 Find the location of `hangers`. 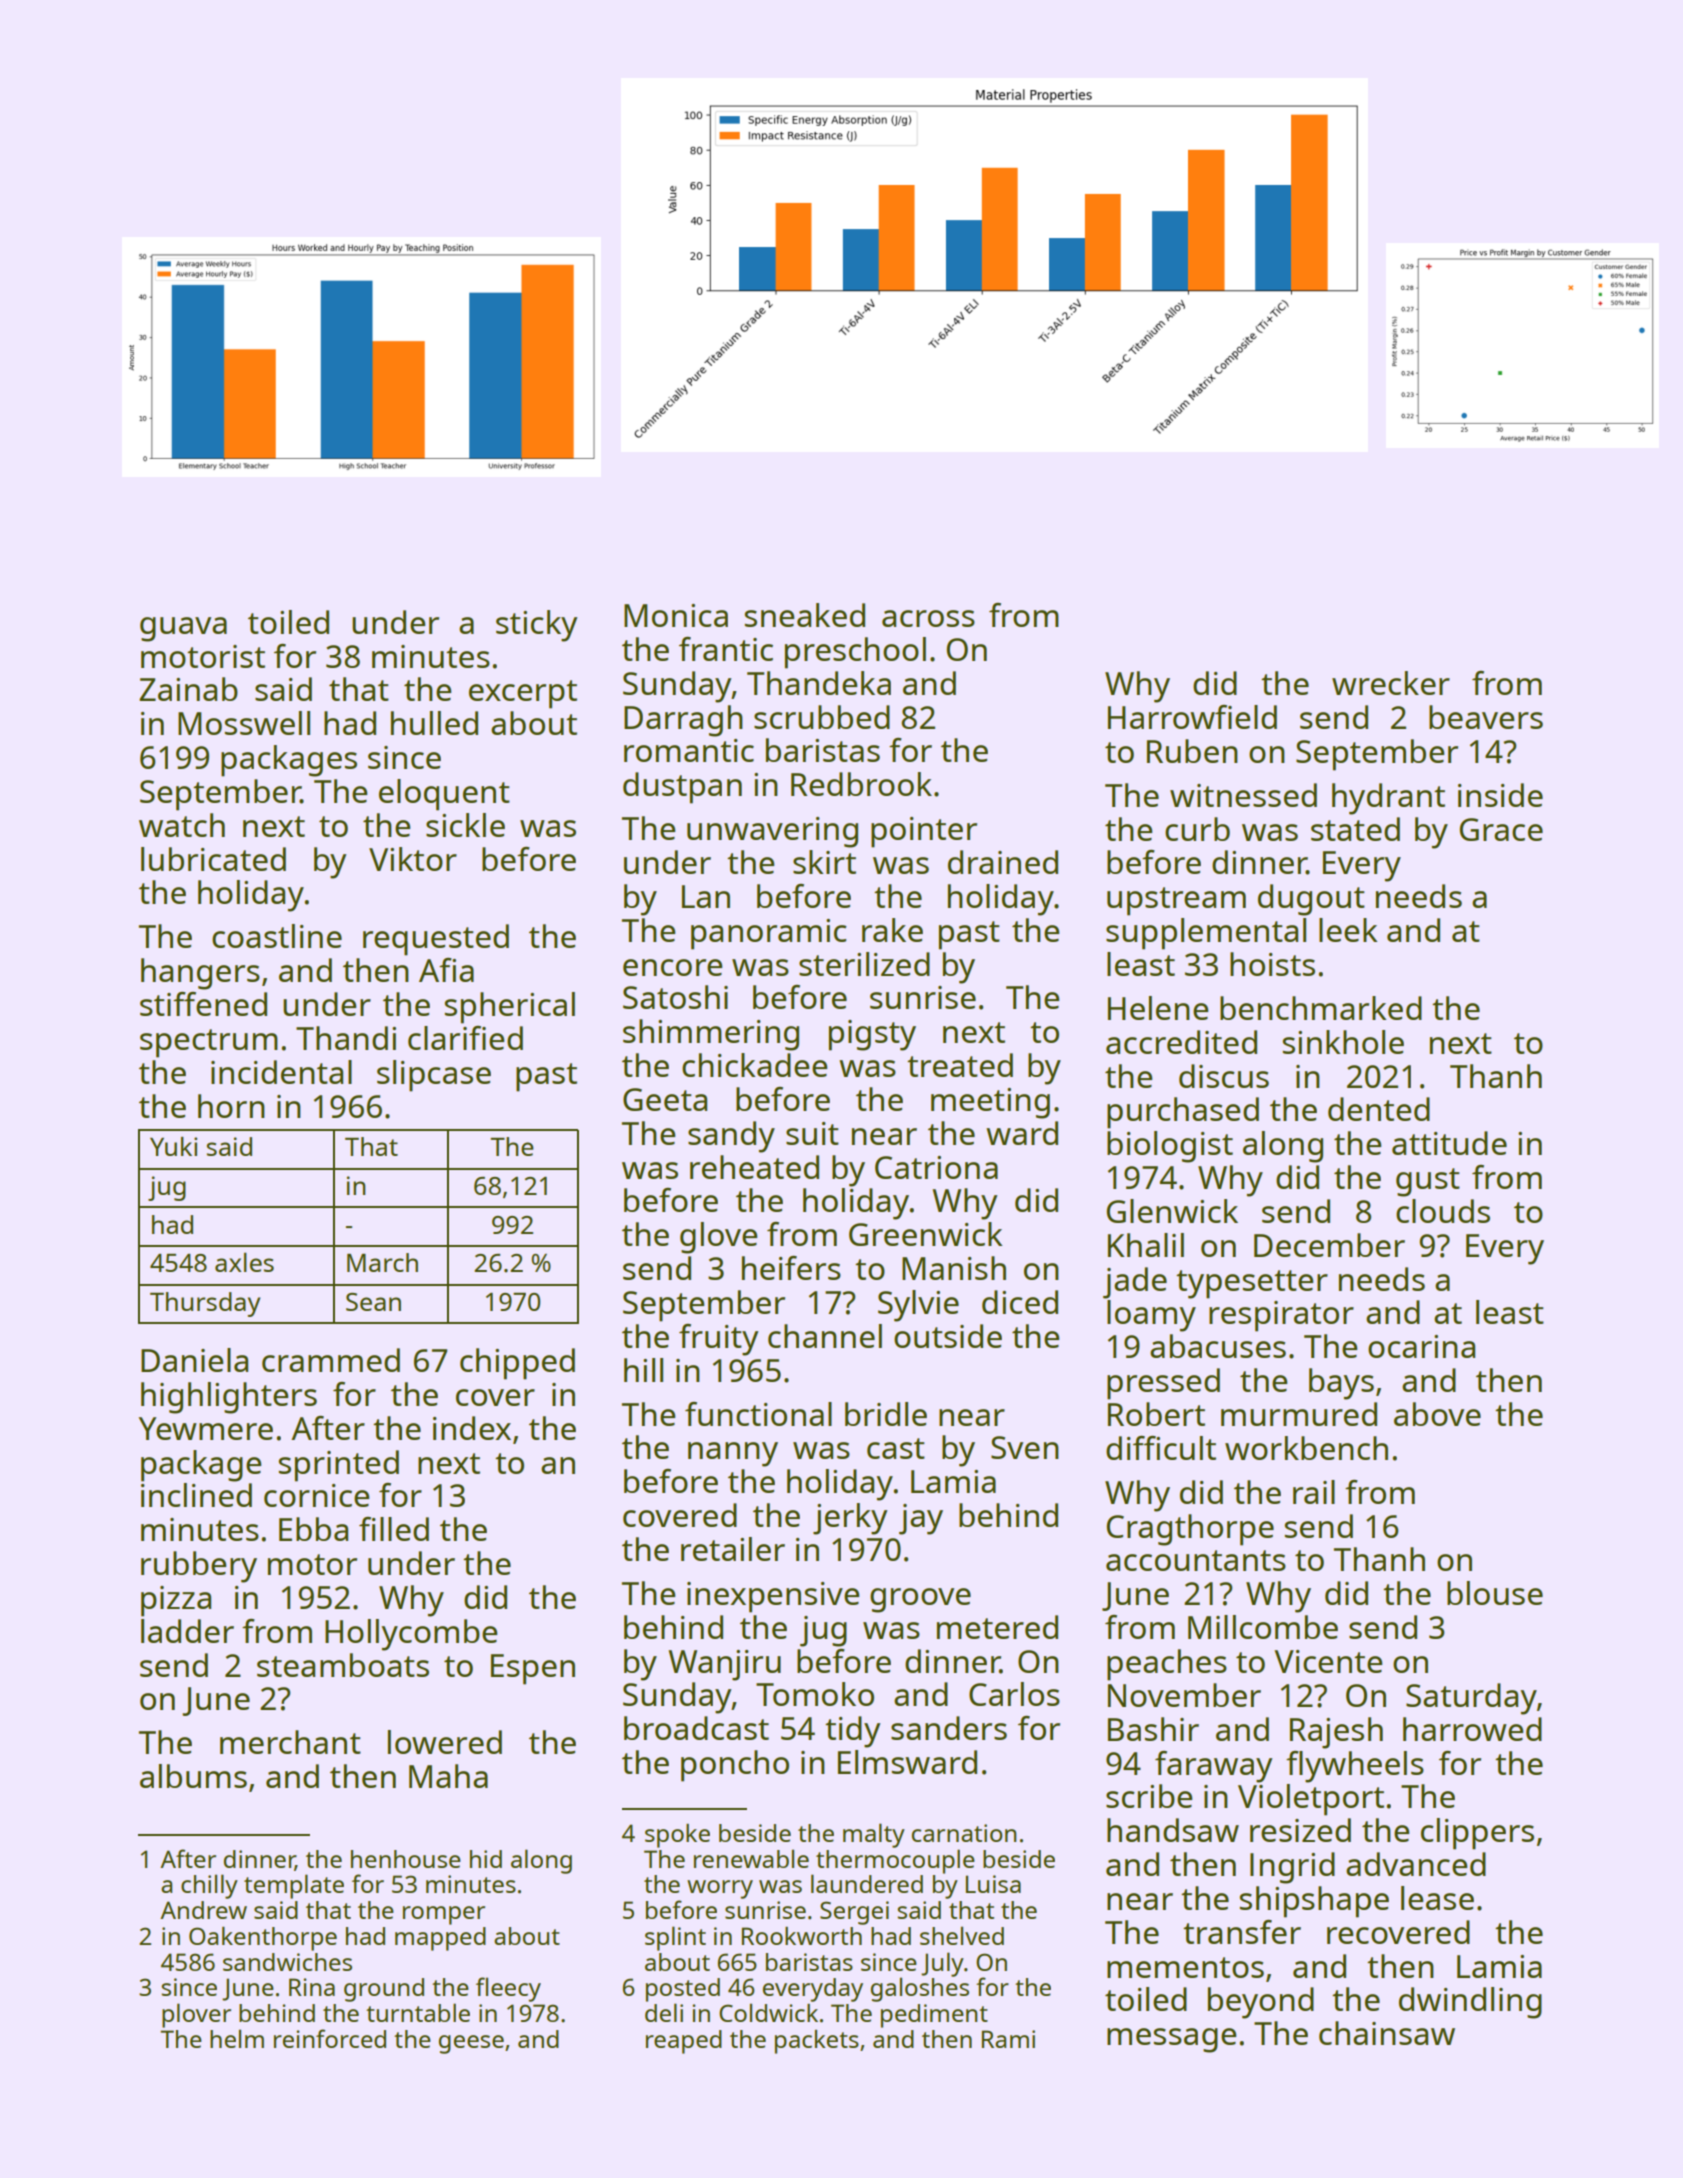

hangers is located at coordinates (200, 974).
